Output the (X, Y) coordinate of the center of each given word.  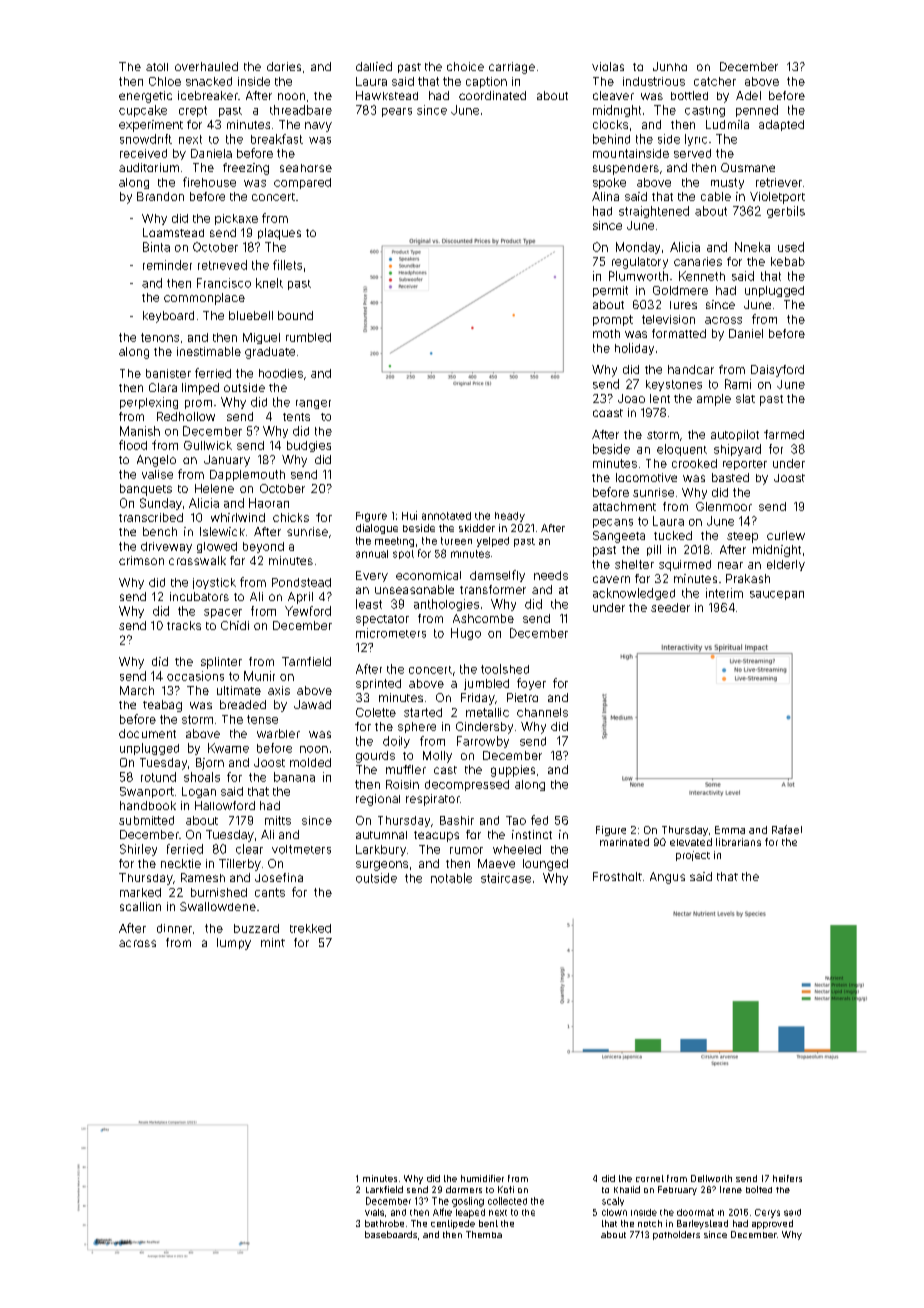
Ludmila (727, 124)
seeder (670, 607)
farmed (784, 434)
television (668, 319)
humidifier (482, 1178)
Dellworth (711, 1178)
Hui (409, 515)
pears (397, 112)
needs (551, 575)
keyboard (168, 317)
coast (608, 413)
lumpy (234, 944)
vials (374, 1212)
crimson (141, 560)
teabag (162, 706)
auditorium (149, 167)
